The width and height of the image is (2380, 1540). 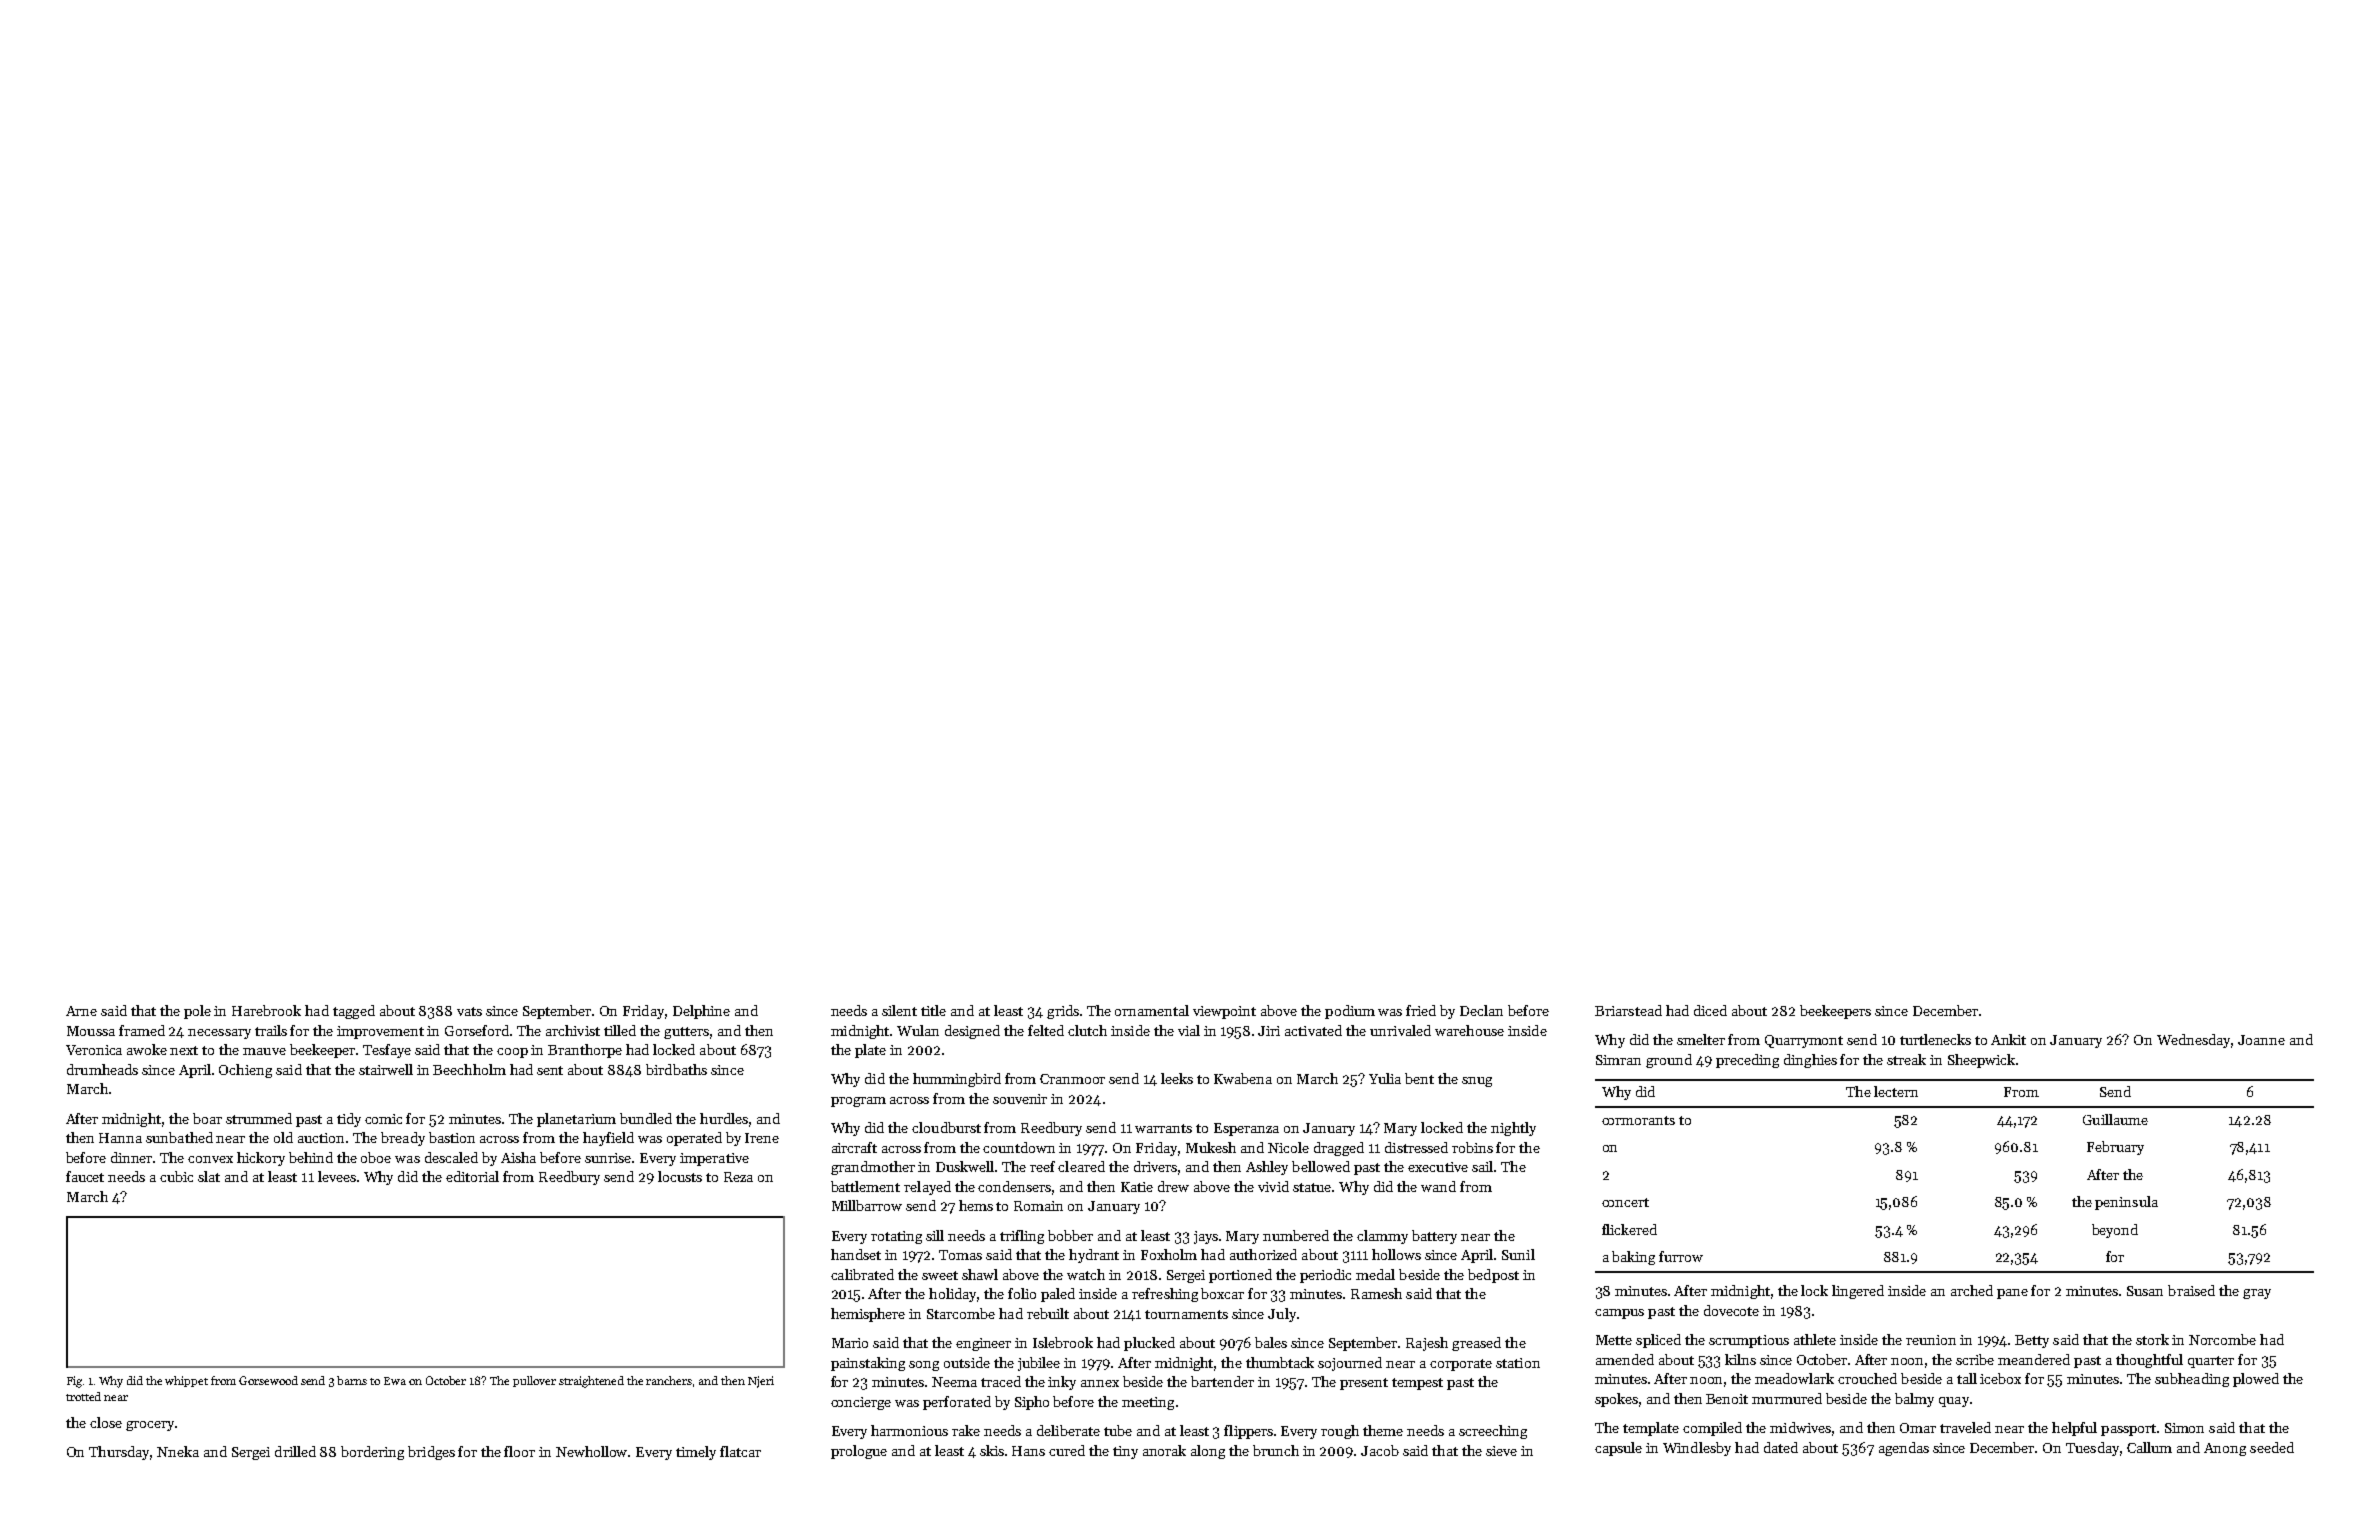 I want to click on peninsula, so click(x=2126, y=1203).
